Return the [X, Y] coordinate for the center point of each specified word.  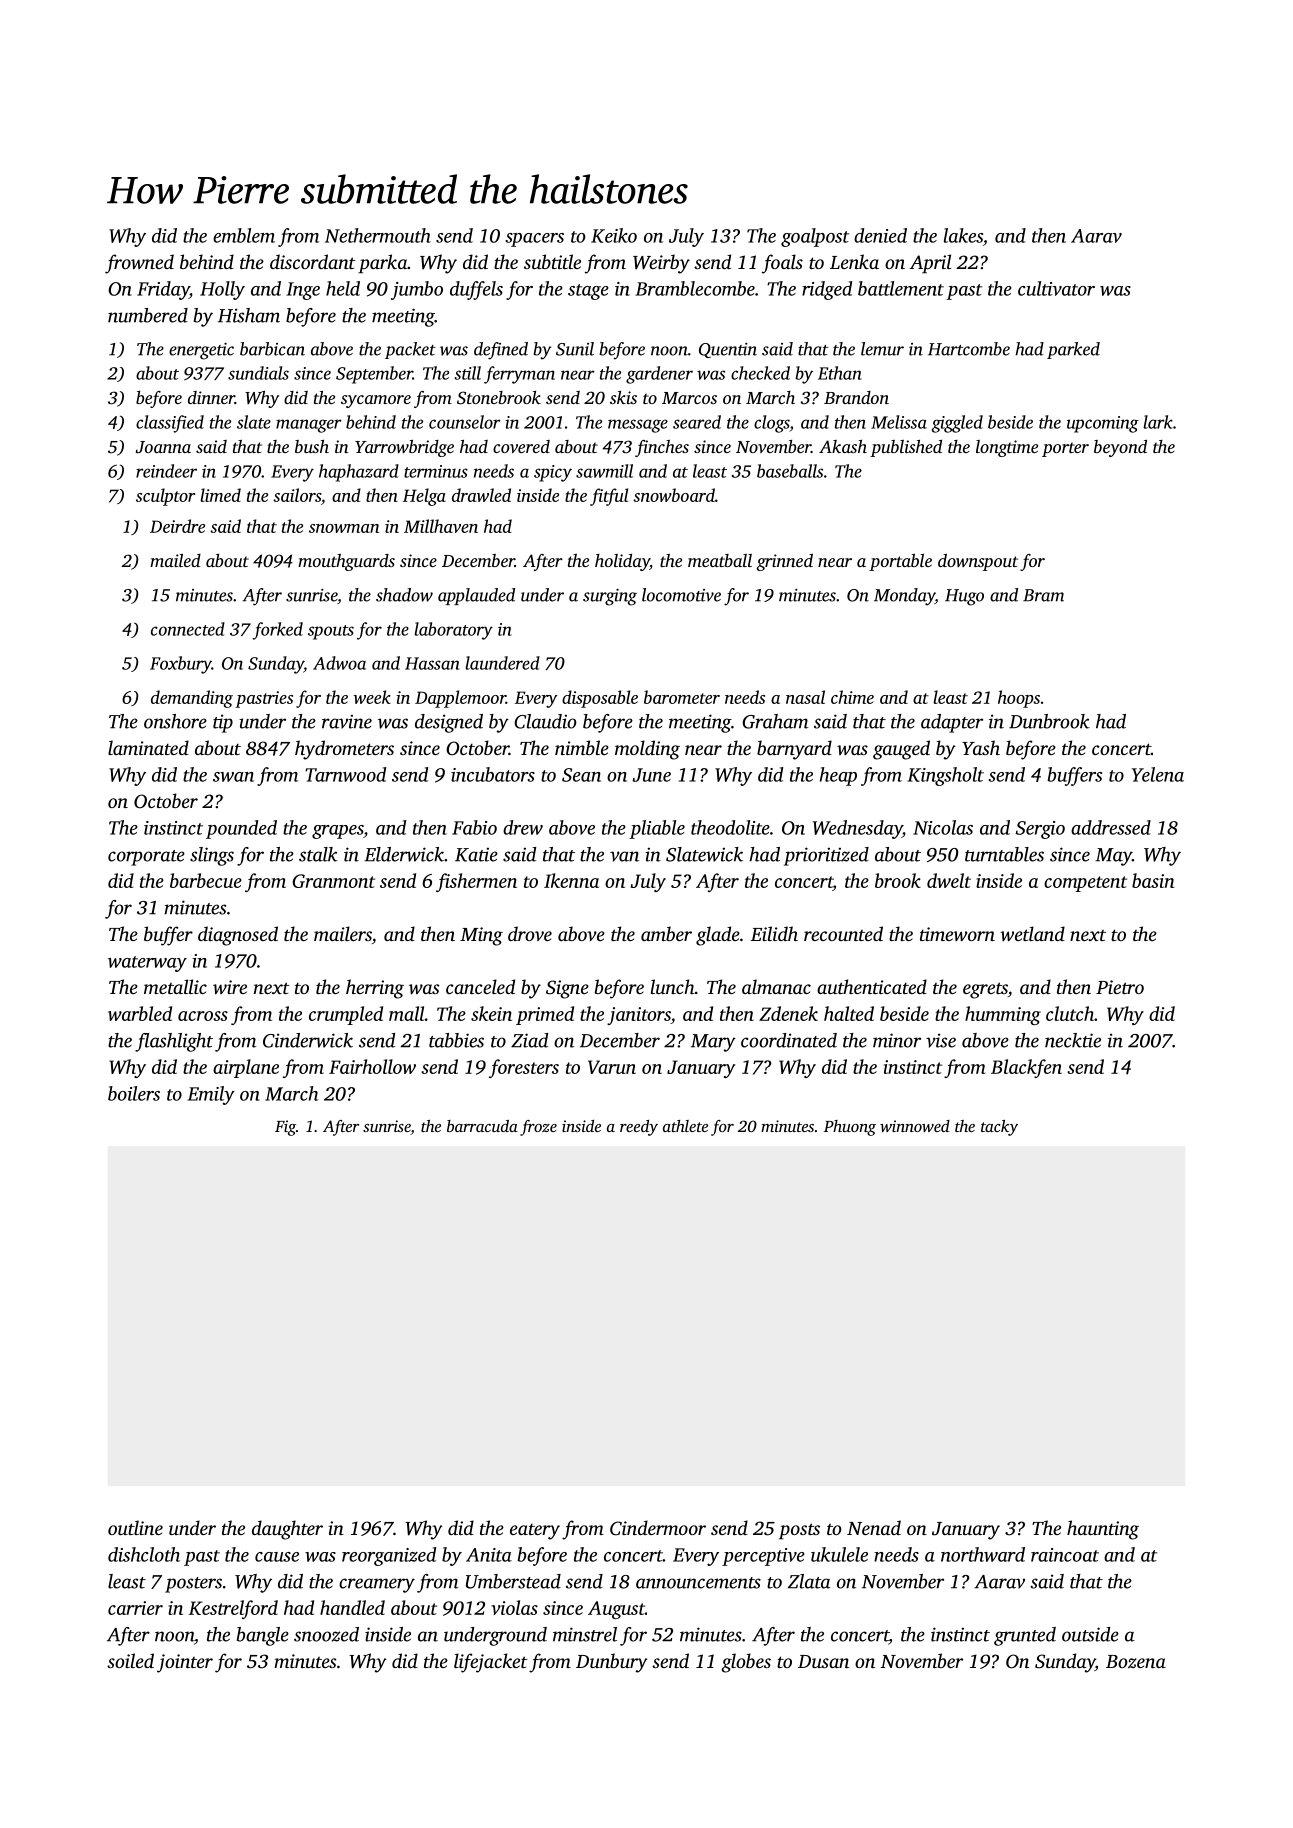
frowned [139, 264]
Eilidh [774, 933]
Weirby [661, 264]
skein [491, 1013]
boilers [134, 1093]
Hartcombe [969, 349]
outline [135, 1527]
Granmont [333, 881]
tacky [999, 1128]
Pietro [1120, 987]
